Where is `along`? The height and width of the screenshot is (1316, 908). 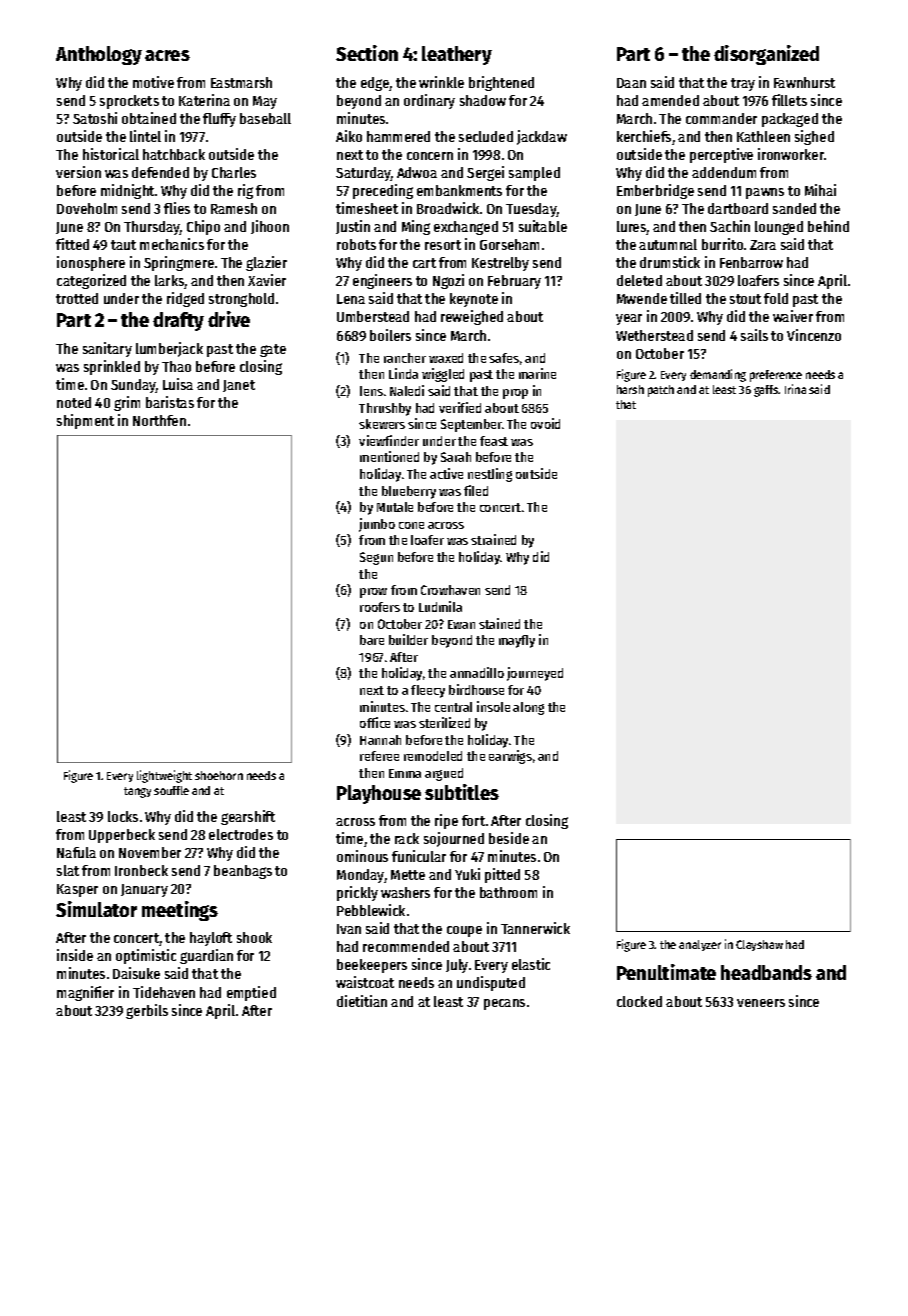
along is located at coordinates (528, 708).
